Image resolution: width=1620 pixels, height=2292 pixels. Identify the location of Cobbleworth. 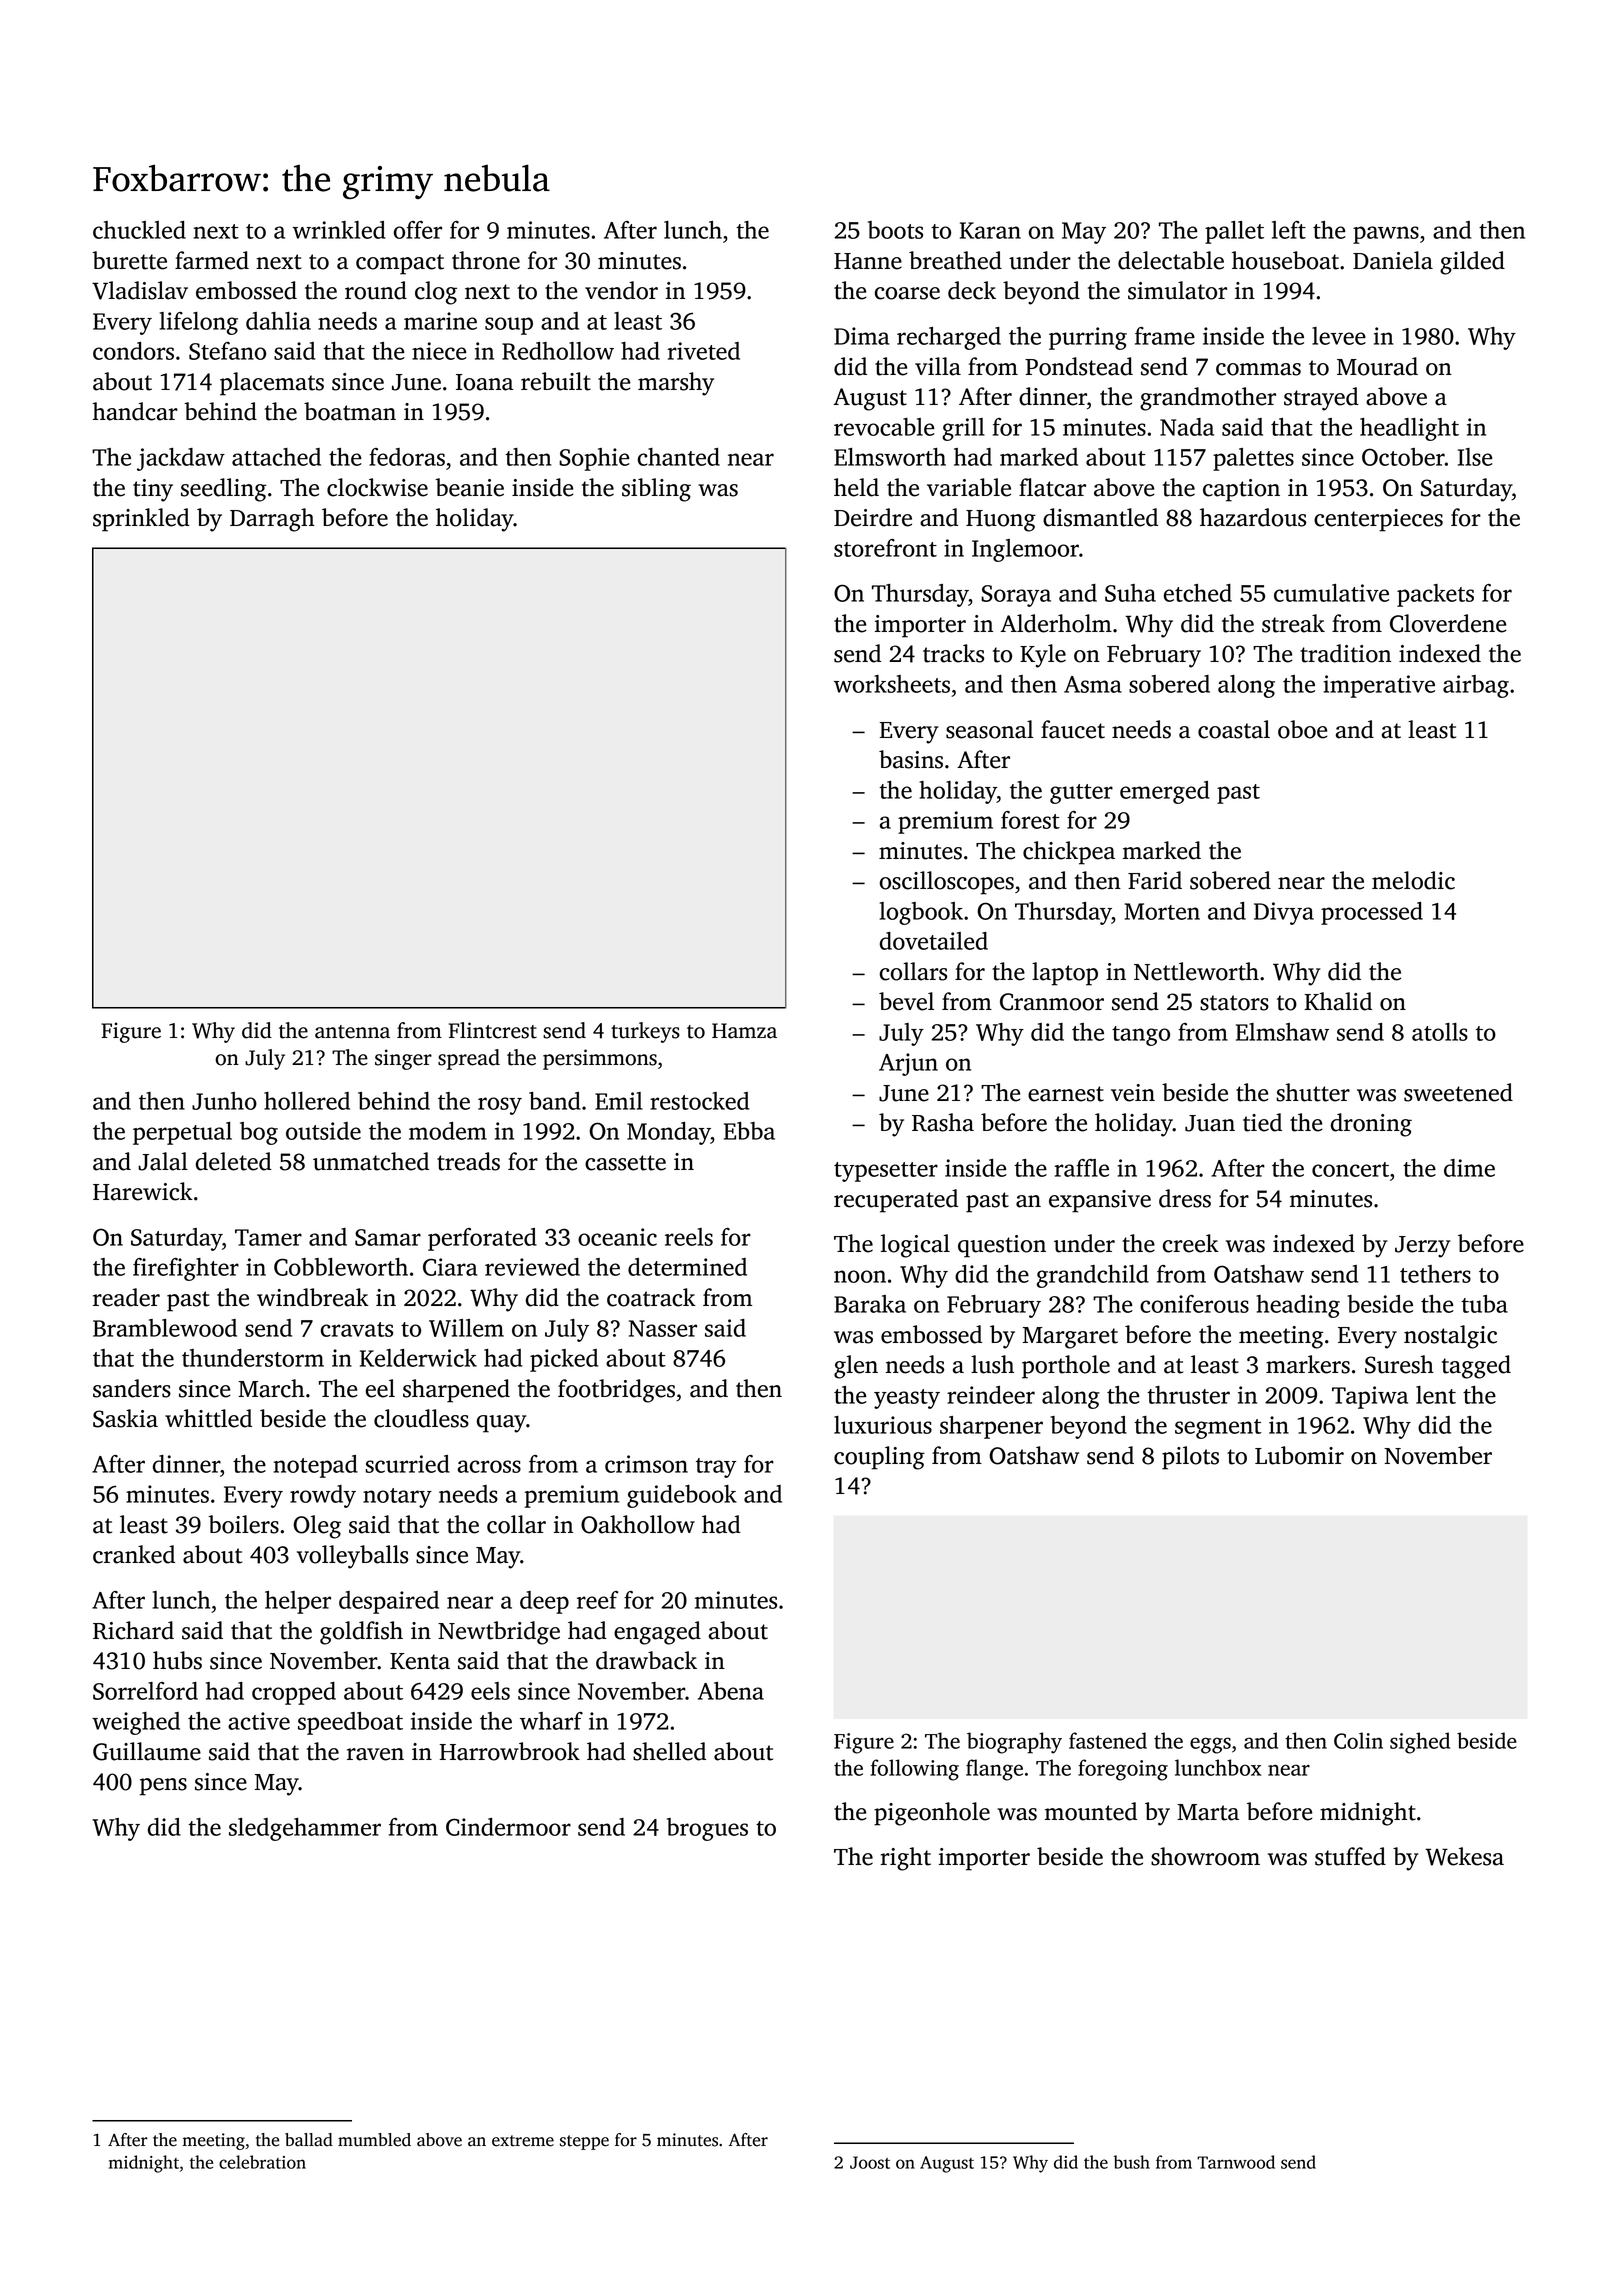
(341, 1267).
